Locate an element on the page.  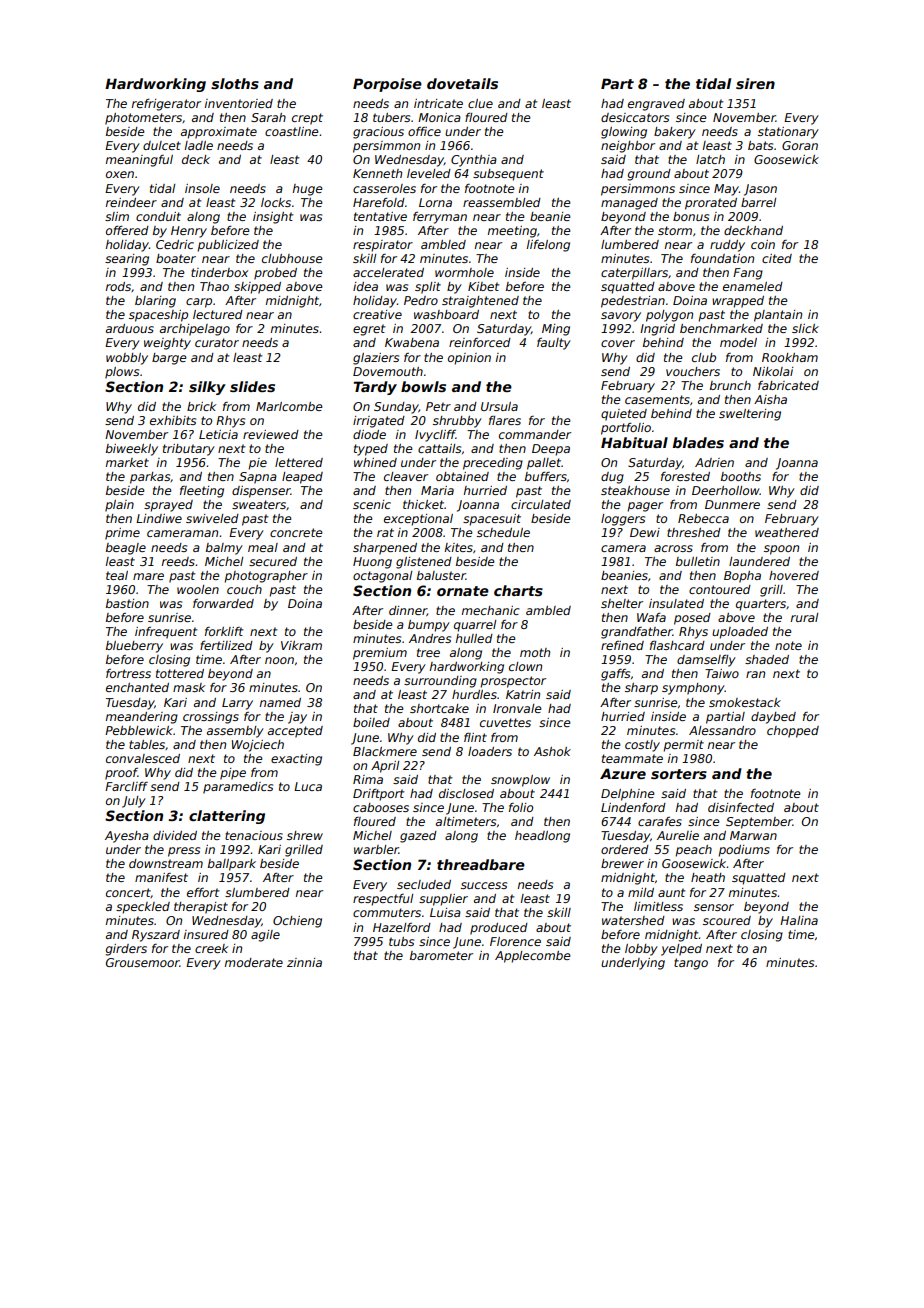
engraved is located at coordinates (656, 105).
